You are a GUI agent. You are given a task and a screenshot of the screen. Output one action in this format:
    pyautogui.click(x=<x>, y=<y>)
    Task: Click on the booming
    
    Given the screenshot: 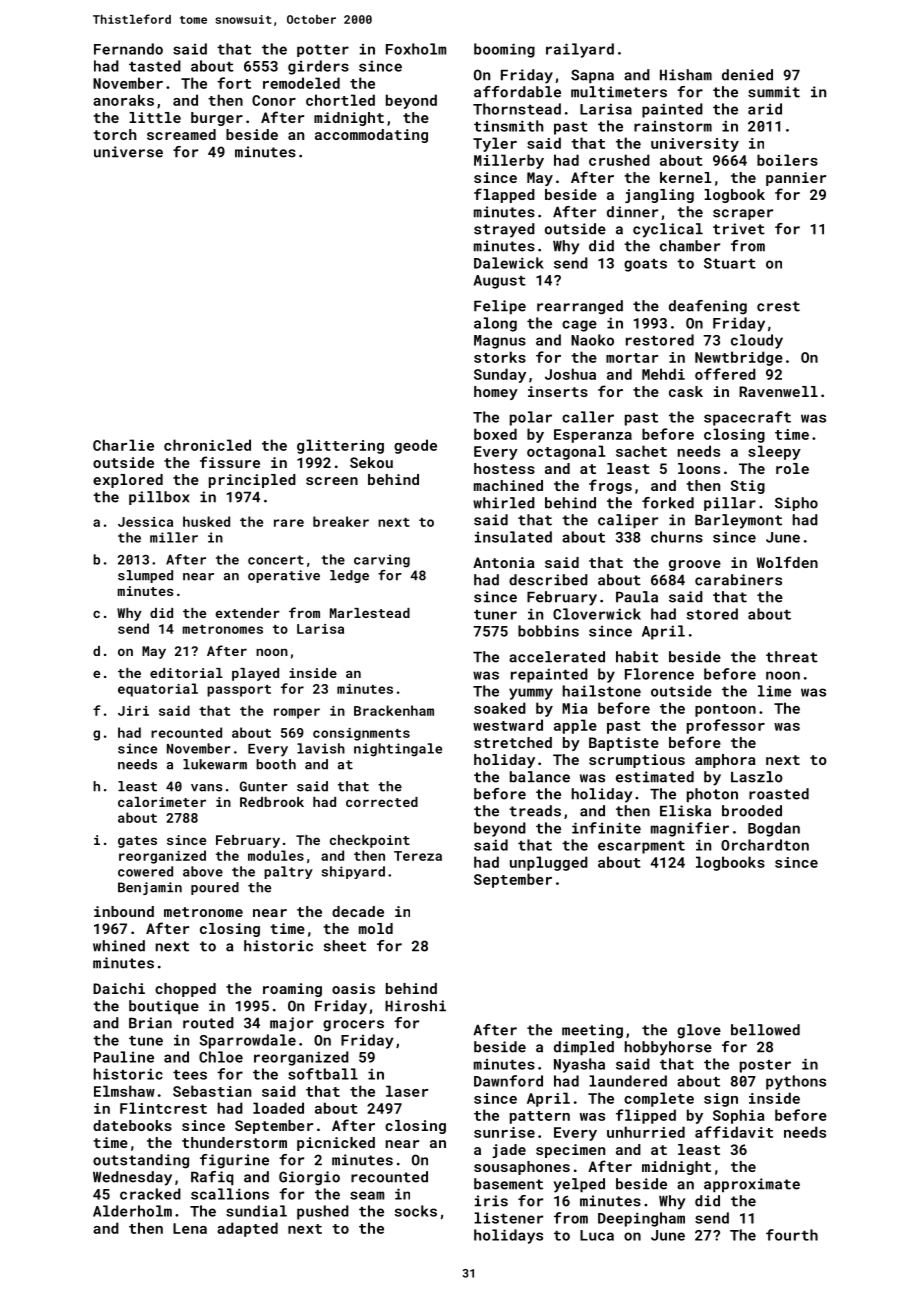 What is the action you would take?
    pyautogui.click(x=504, y=50)
